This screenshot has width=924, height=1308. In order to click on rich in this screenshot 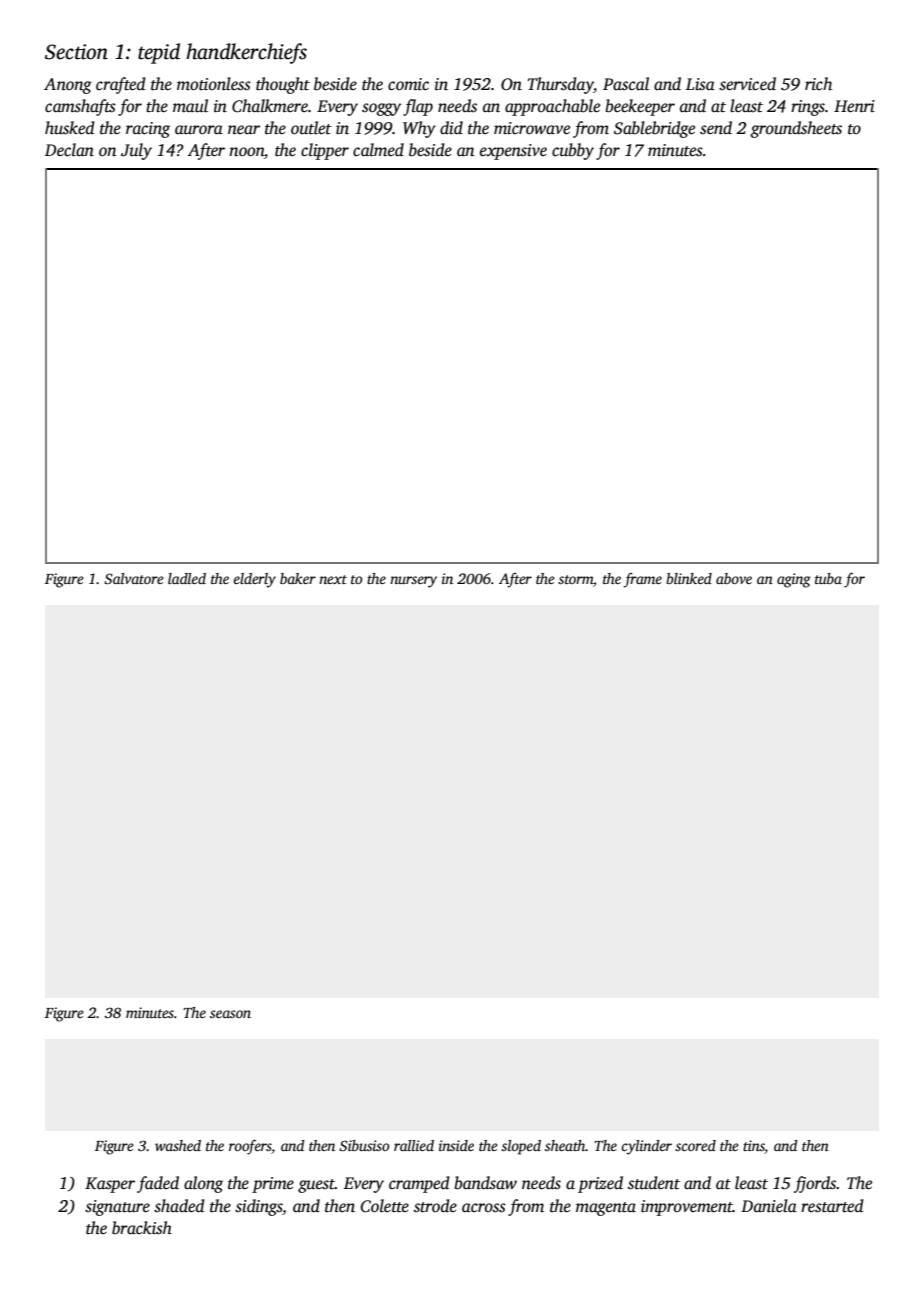, I will do `click(818, 83)`.
